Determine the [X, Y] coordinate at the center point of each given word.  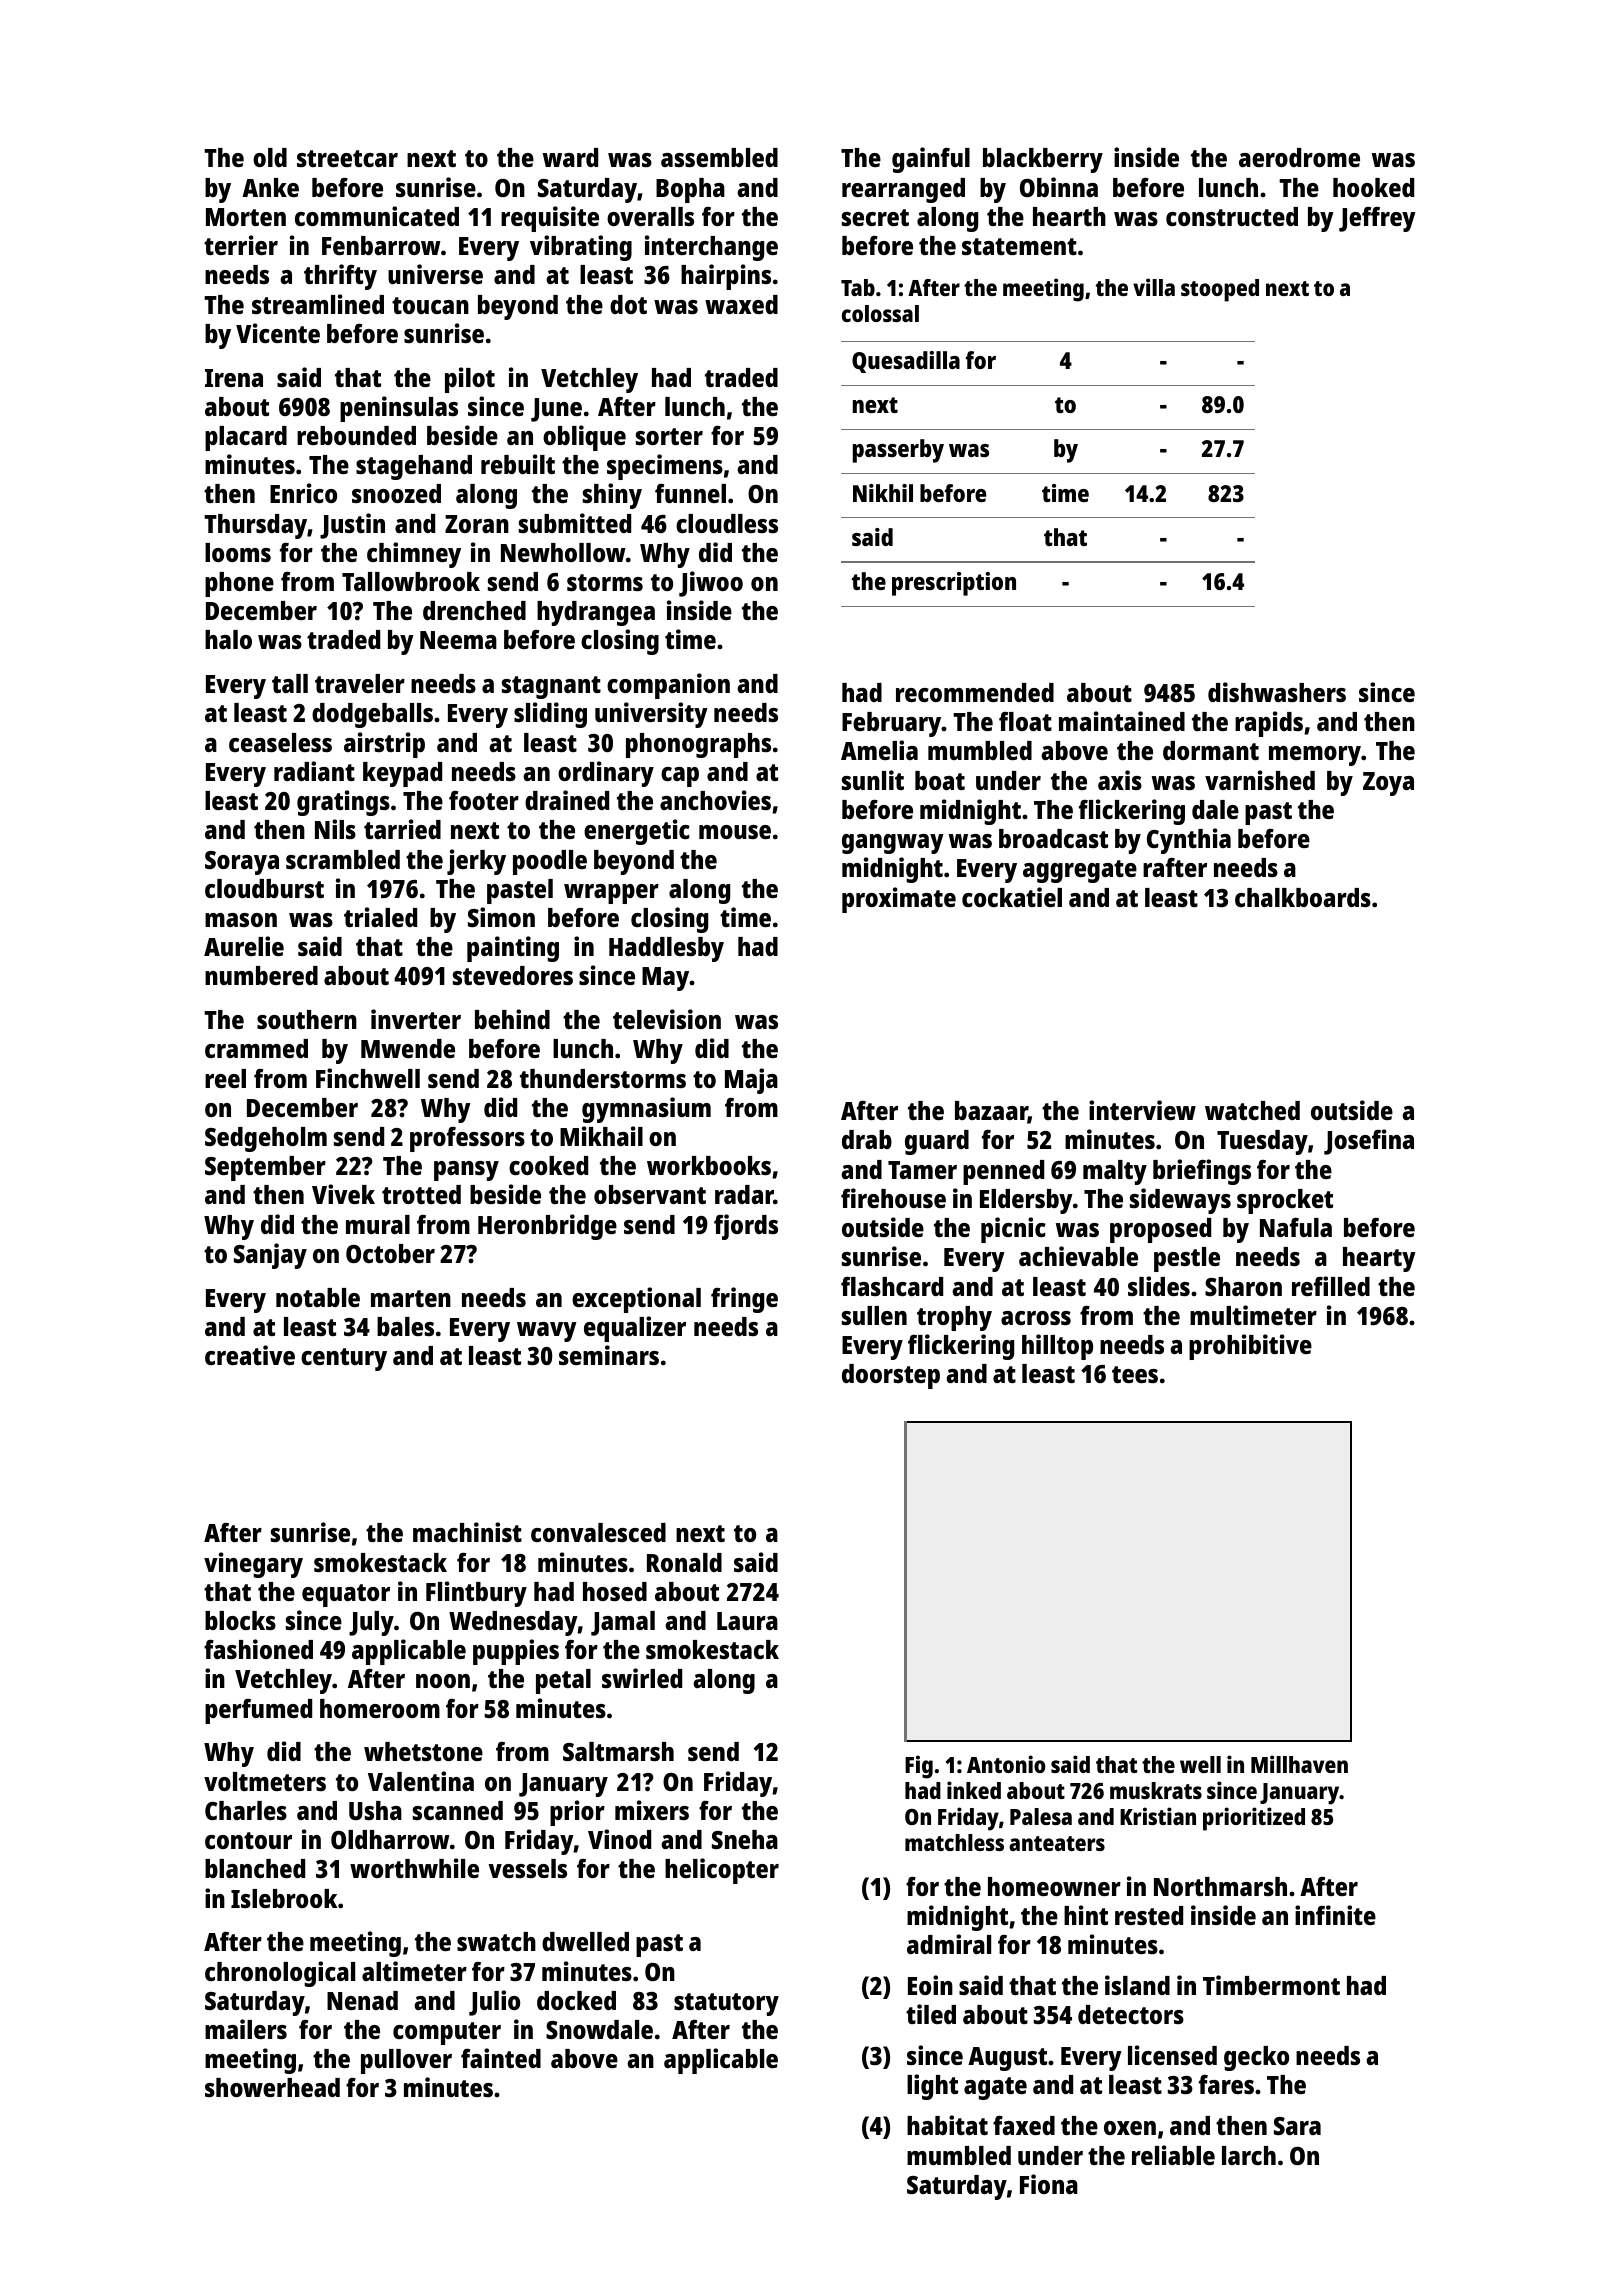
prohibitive [1250, 1347]
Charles [246, 1810]
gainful [931, 160]
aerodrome [1299, 157]
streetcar [347, 158]
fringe [744, 1300]
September [265, 1168]
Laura [747, 1621]
